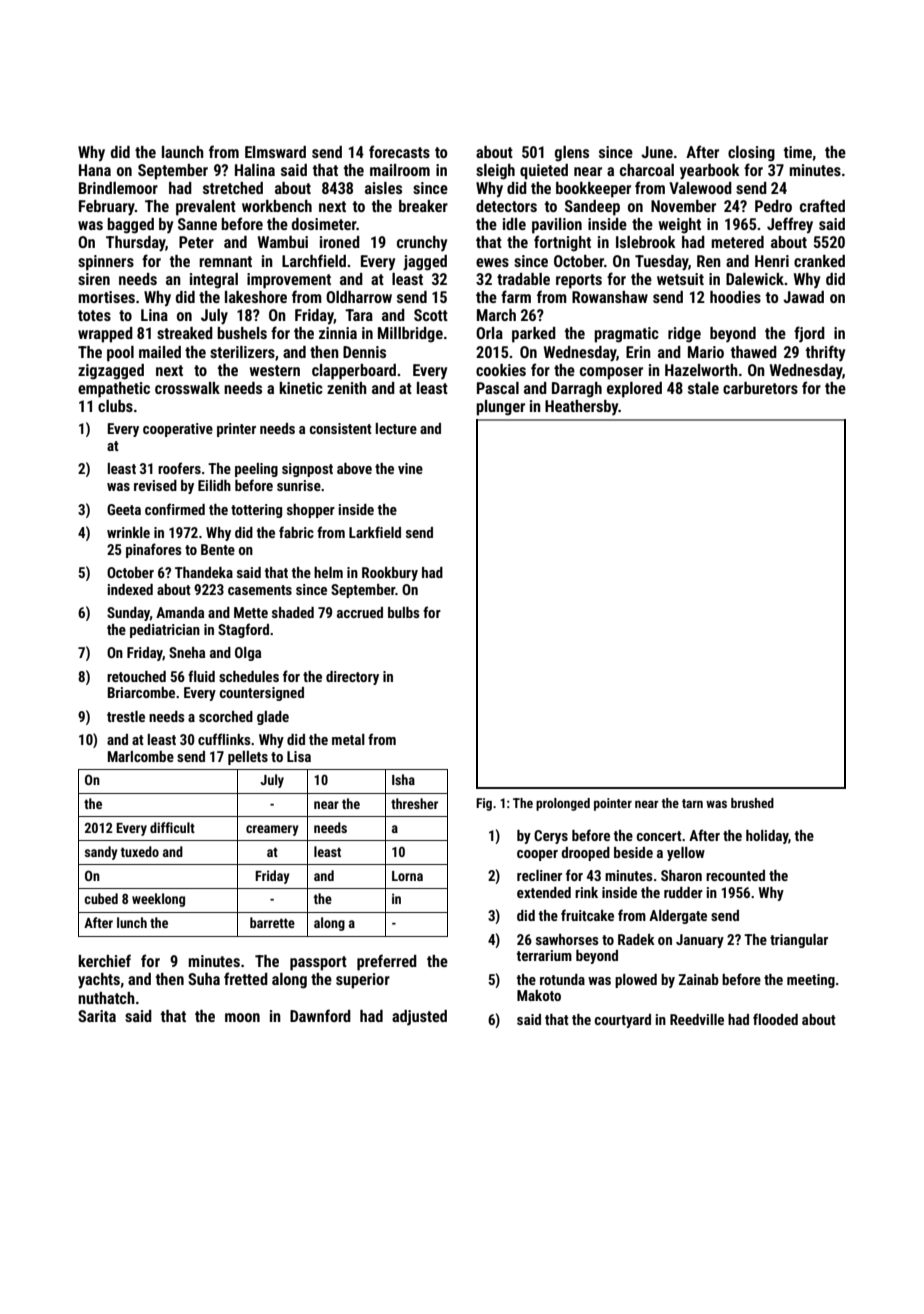 This screenshot has height=1314, width=924. I want to click on Olga, so click(248, 654).
